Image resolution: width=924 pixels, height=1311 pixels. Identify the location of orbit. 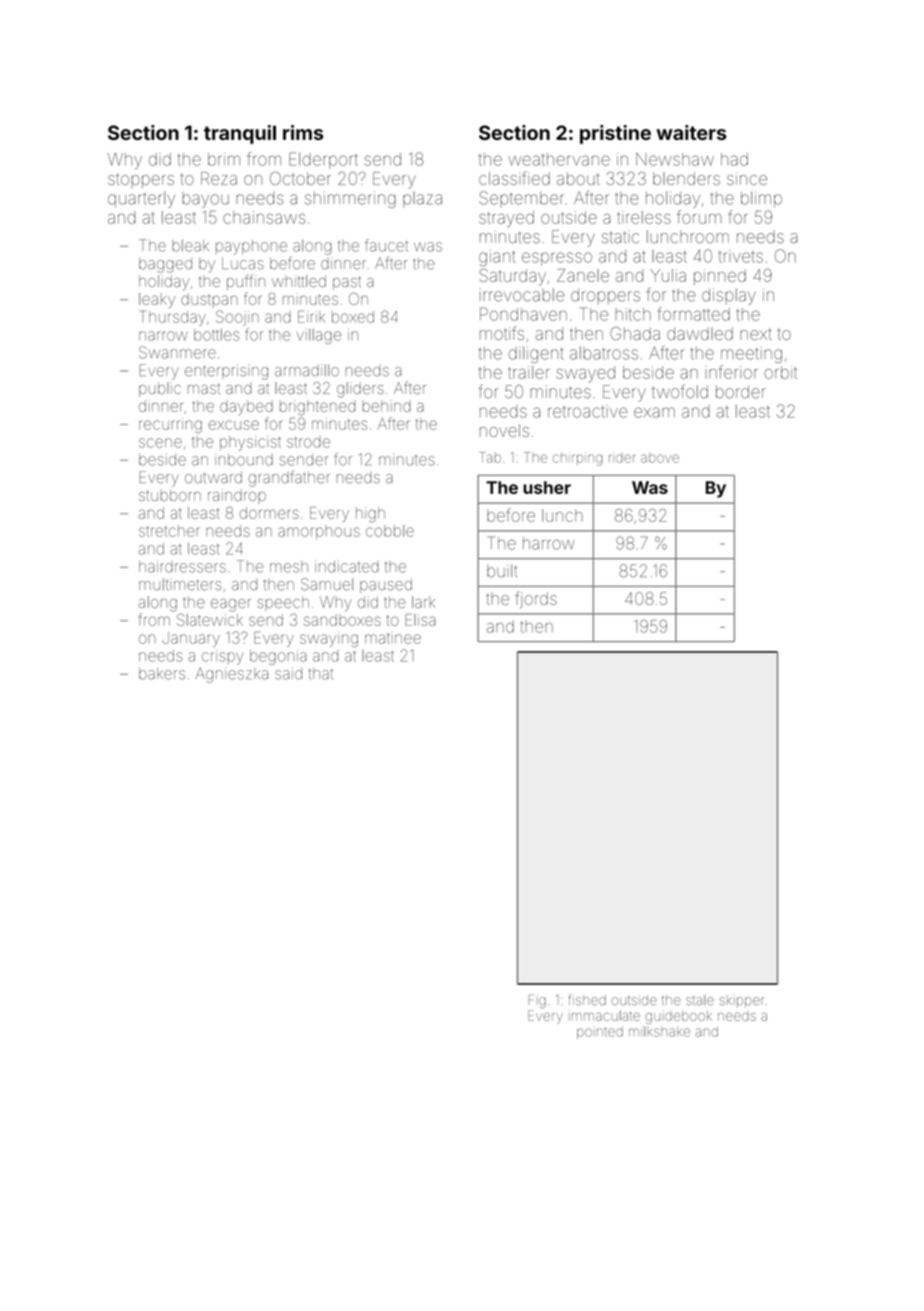
(780, 372).
